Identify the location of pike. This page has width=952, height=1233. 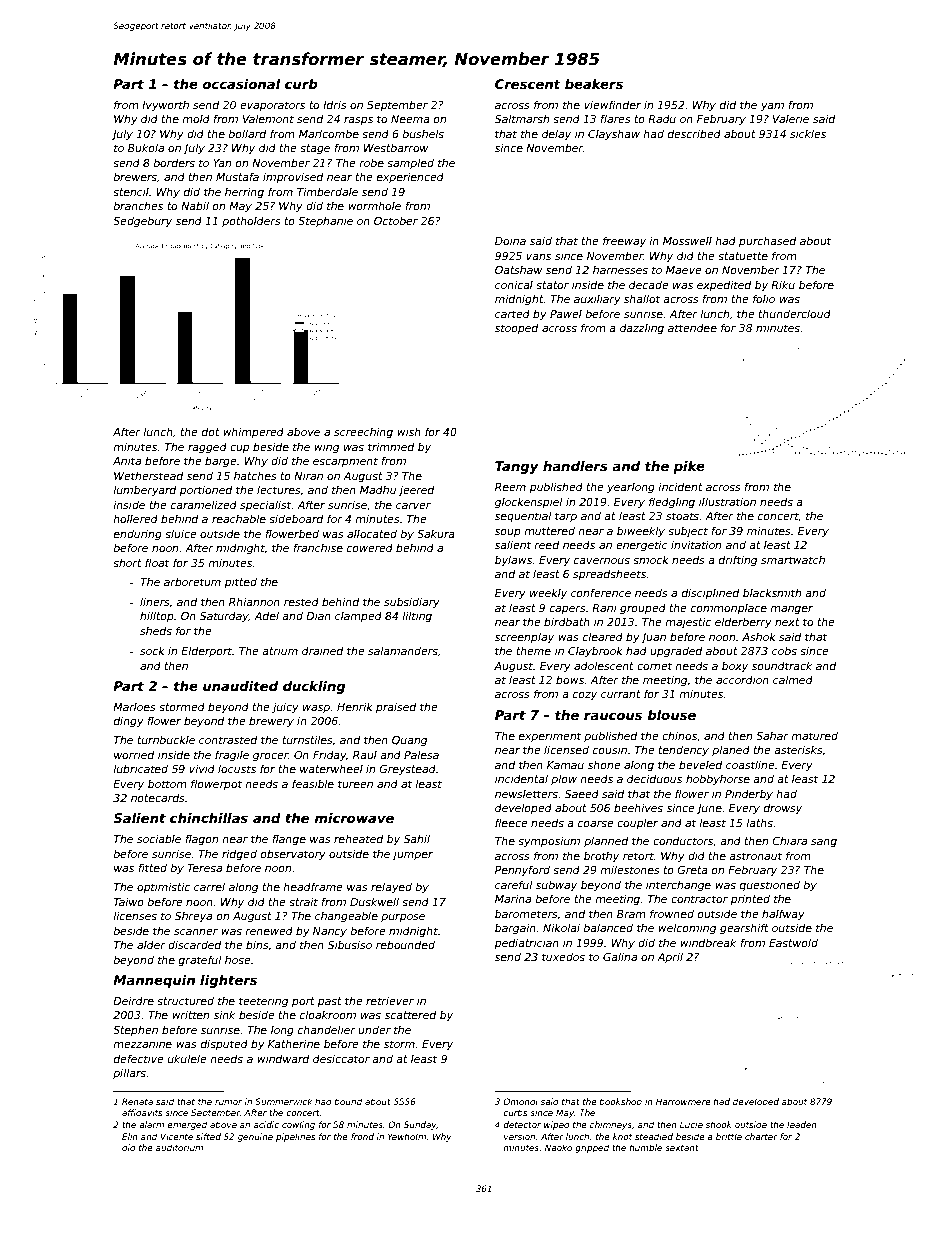
(689, 467).
